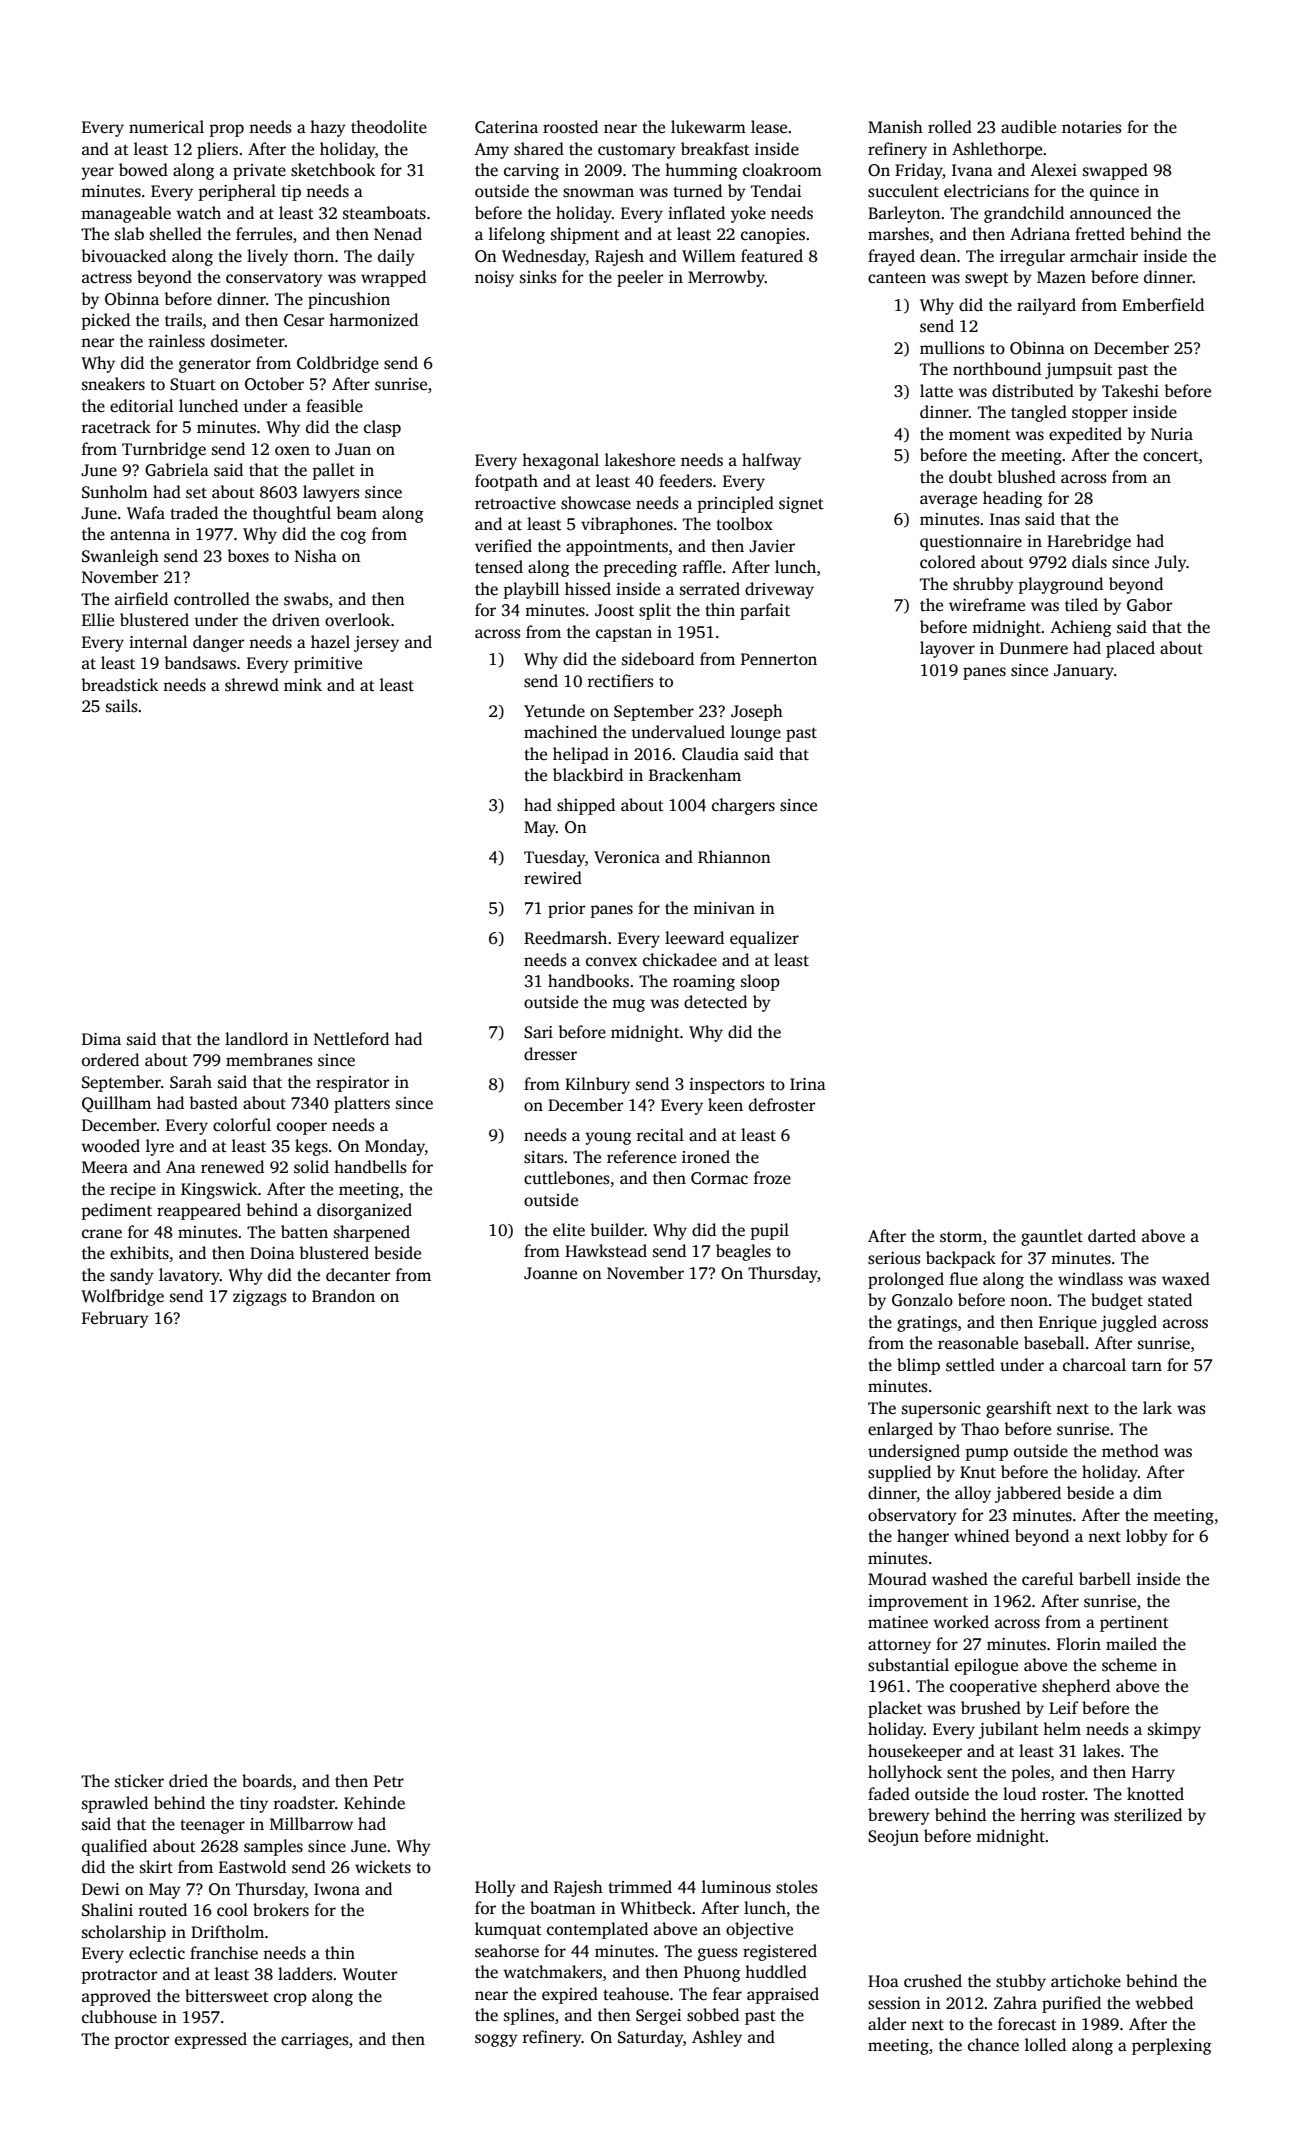 Image resolution: width=1302 pixels, height=2144 pixels. Describe the element at coordinates (1054, 1343) in the document. I see `baseball` at that location.
